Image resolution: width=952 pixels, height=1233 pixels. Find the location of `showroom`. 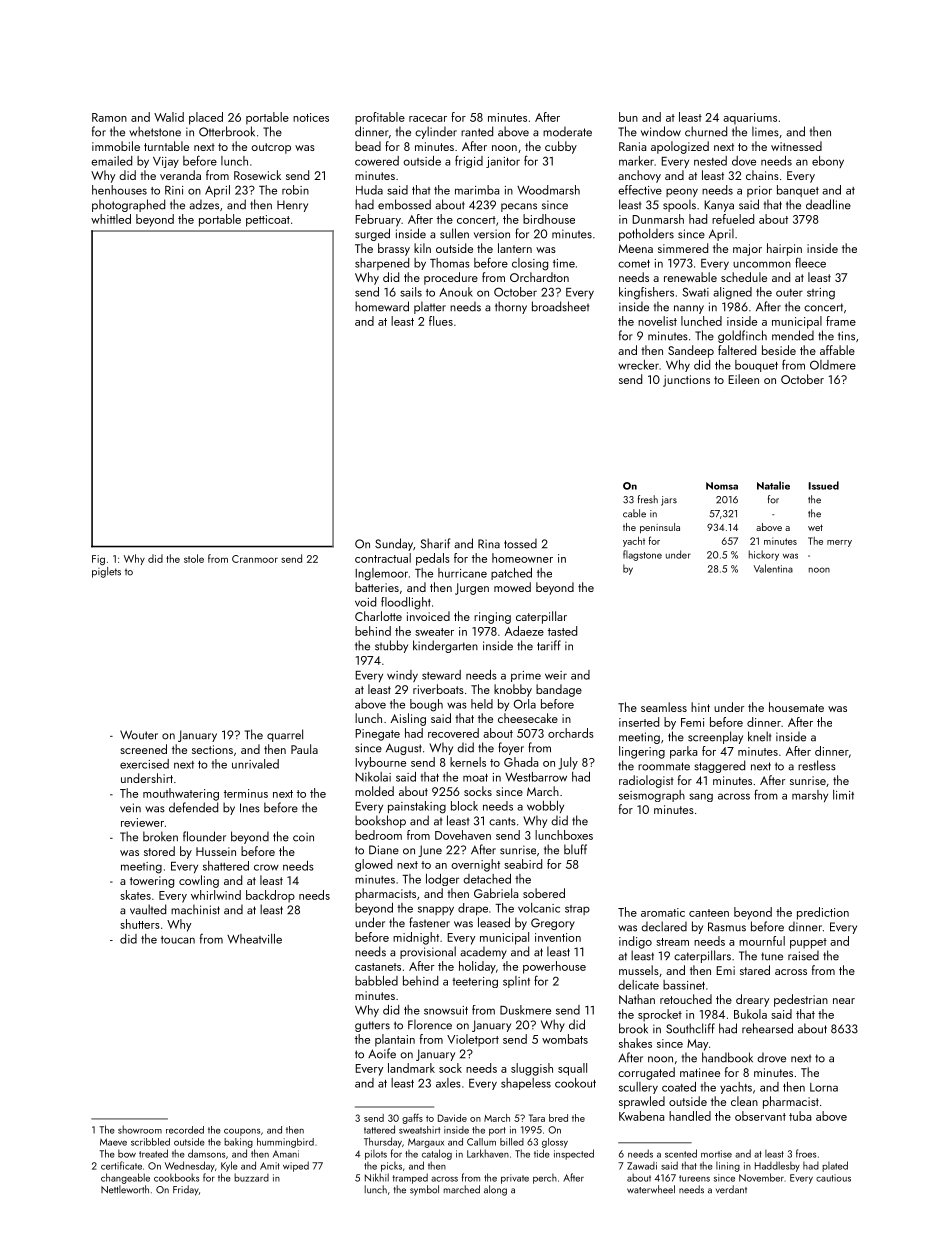

showroom is located at coordinates (140, 1129).
